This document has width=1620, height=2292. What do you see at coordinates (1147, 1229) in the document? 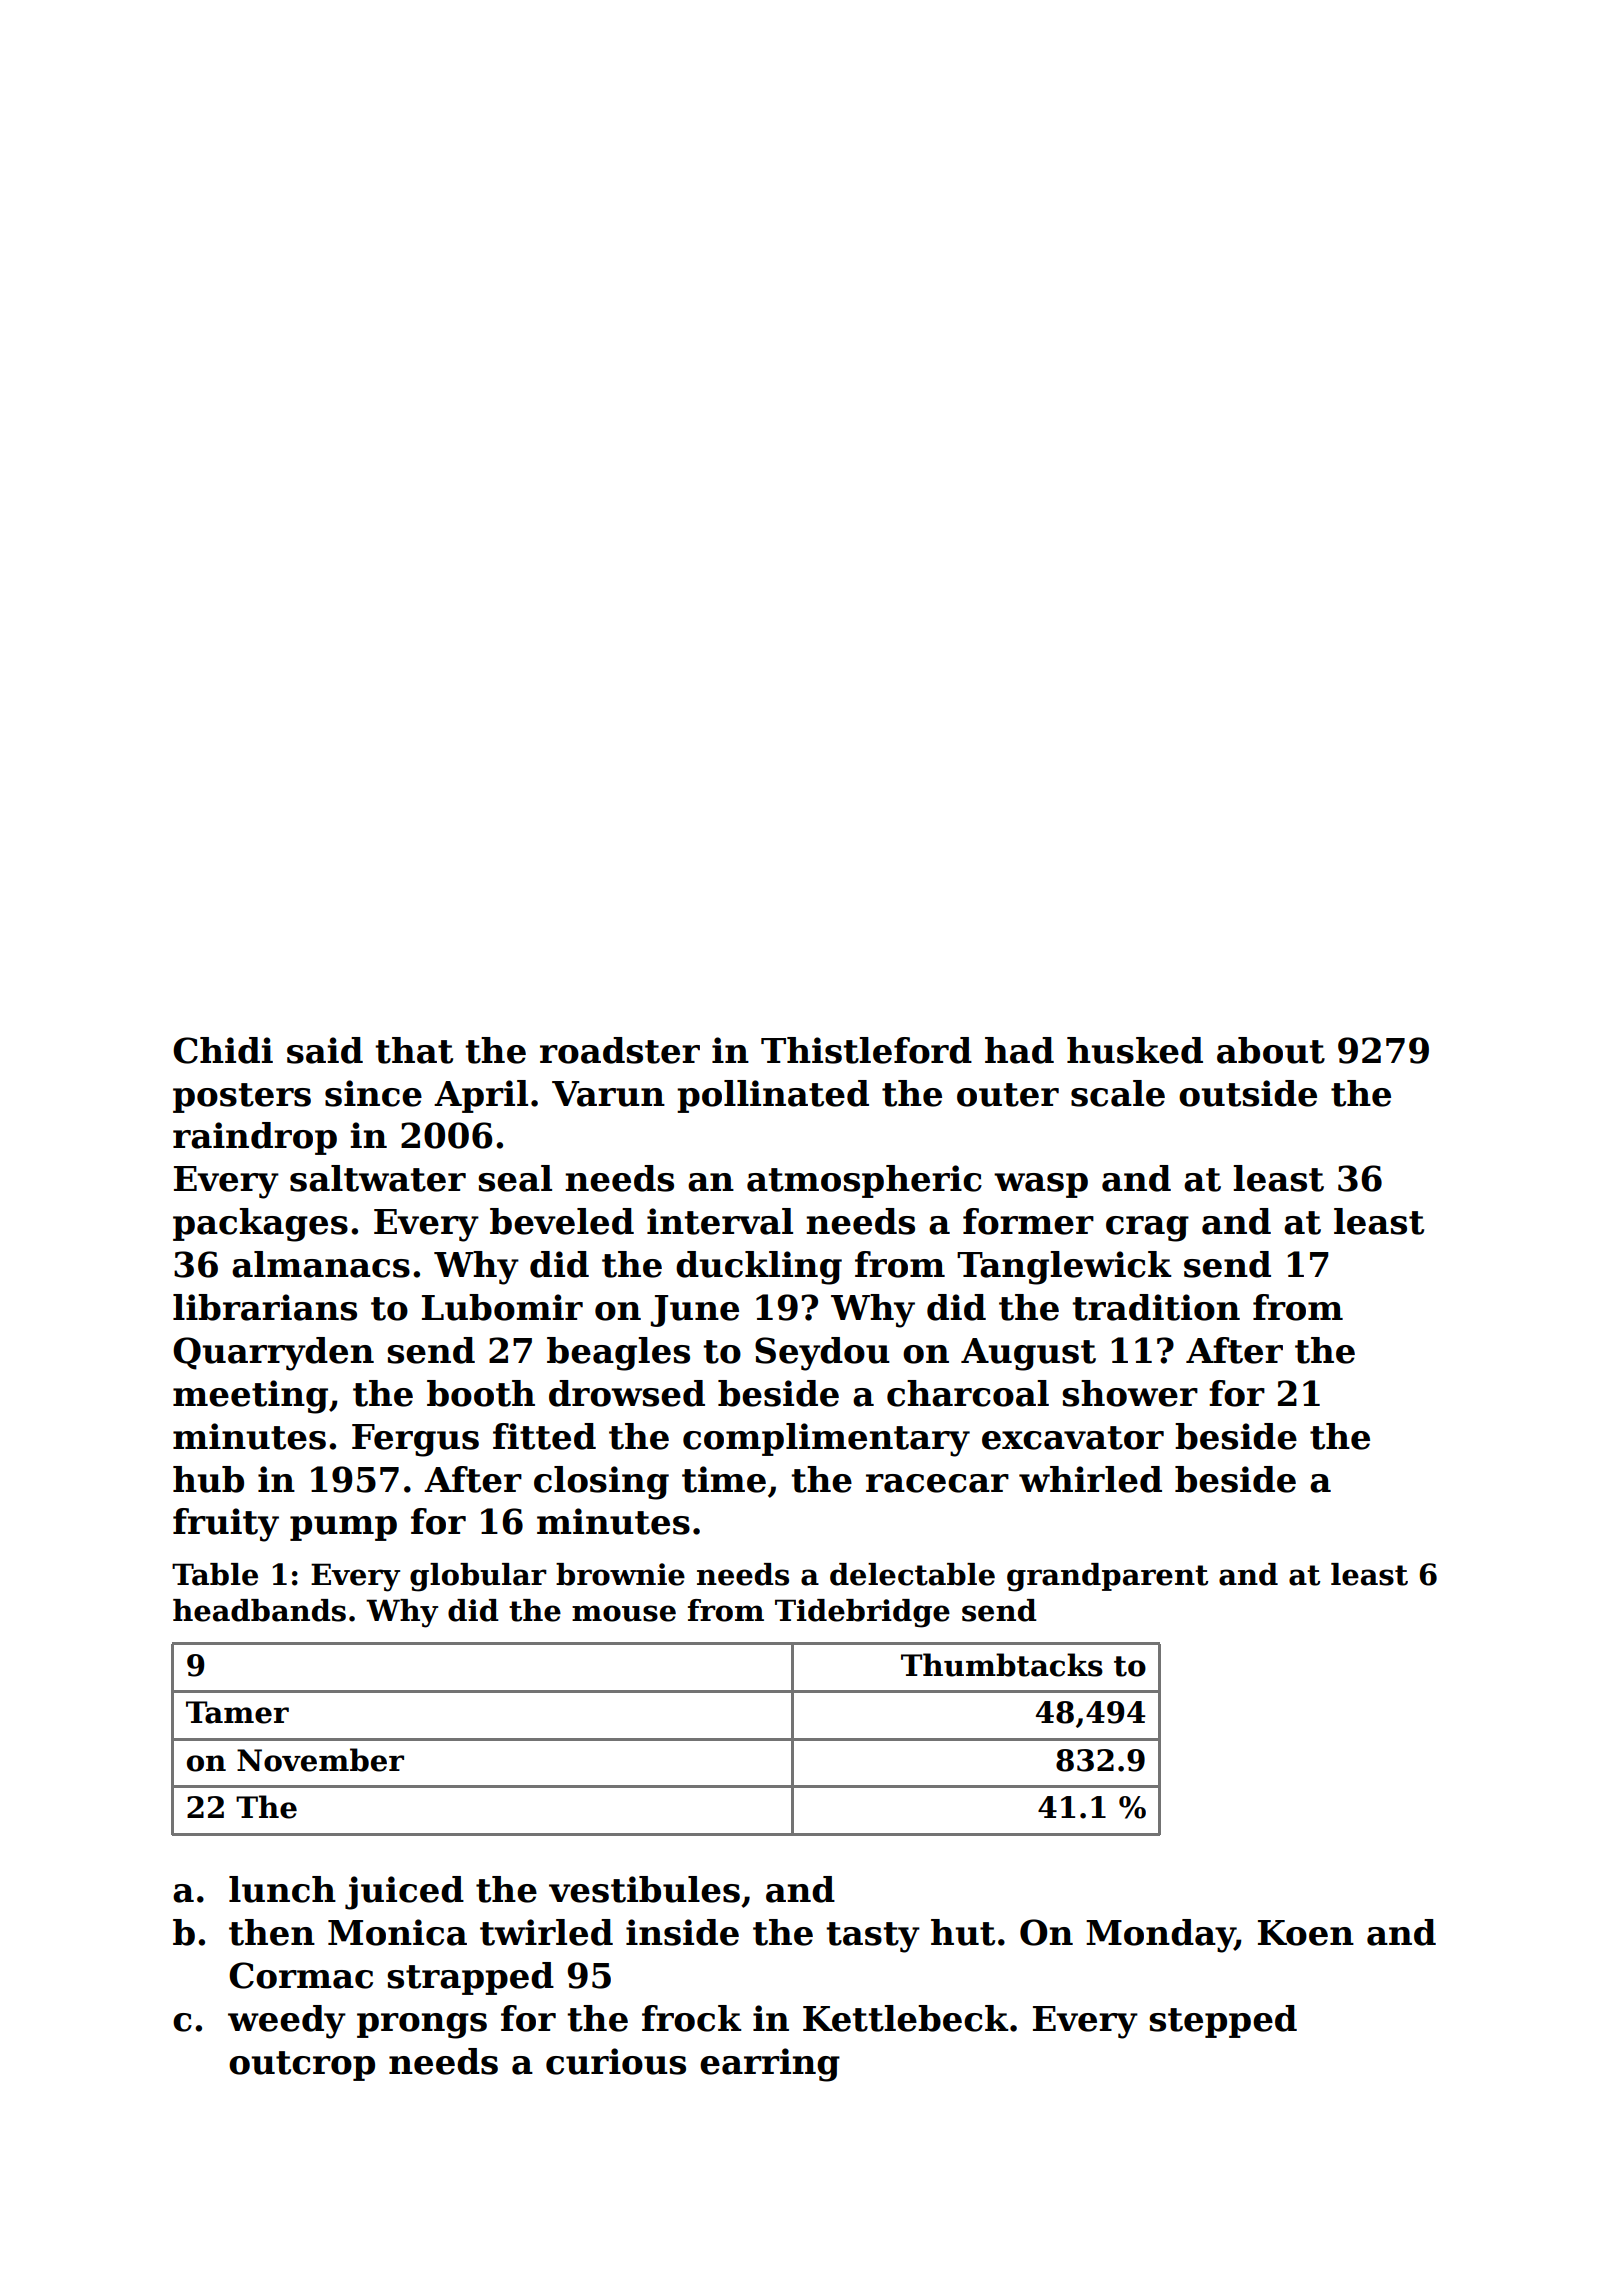
I see `crag` at bounding box center [1147, 1229].
